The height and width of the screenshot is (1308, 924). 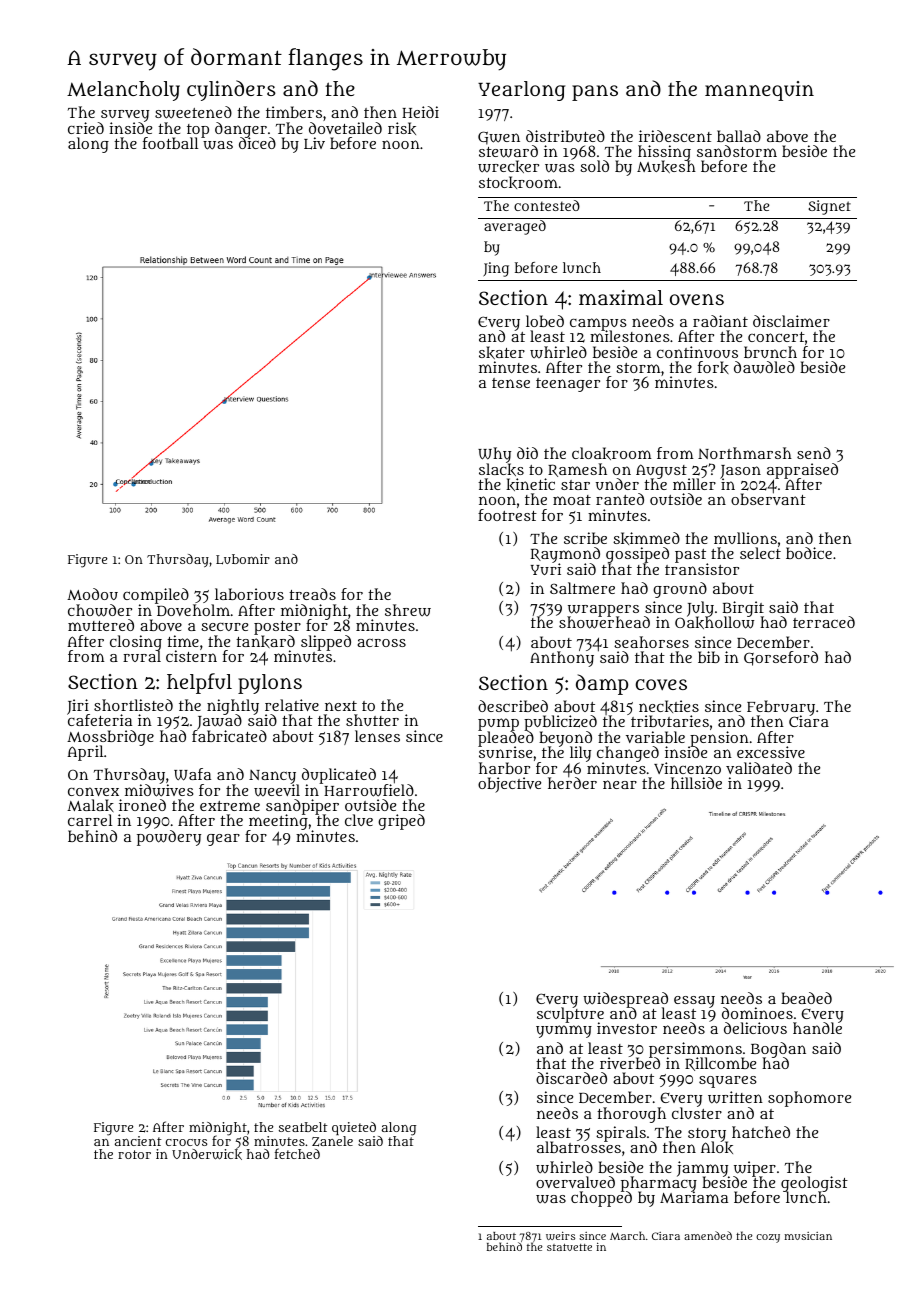 I want to click on Why, so click(x=494, y=455).
